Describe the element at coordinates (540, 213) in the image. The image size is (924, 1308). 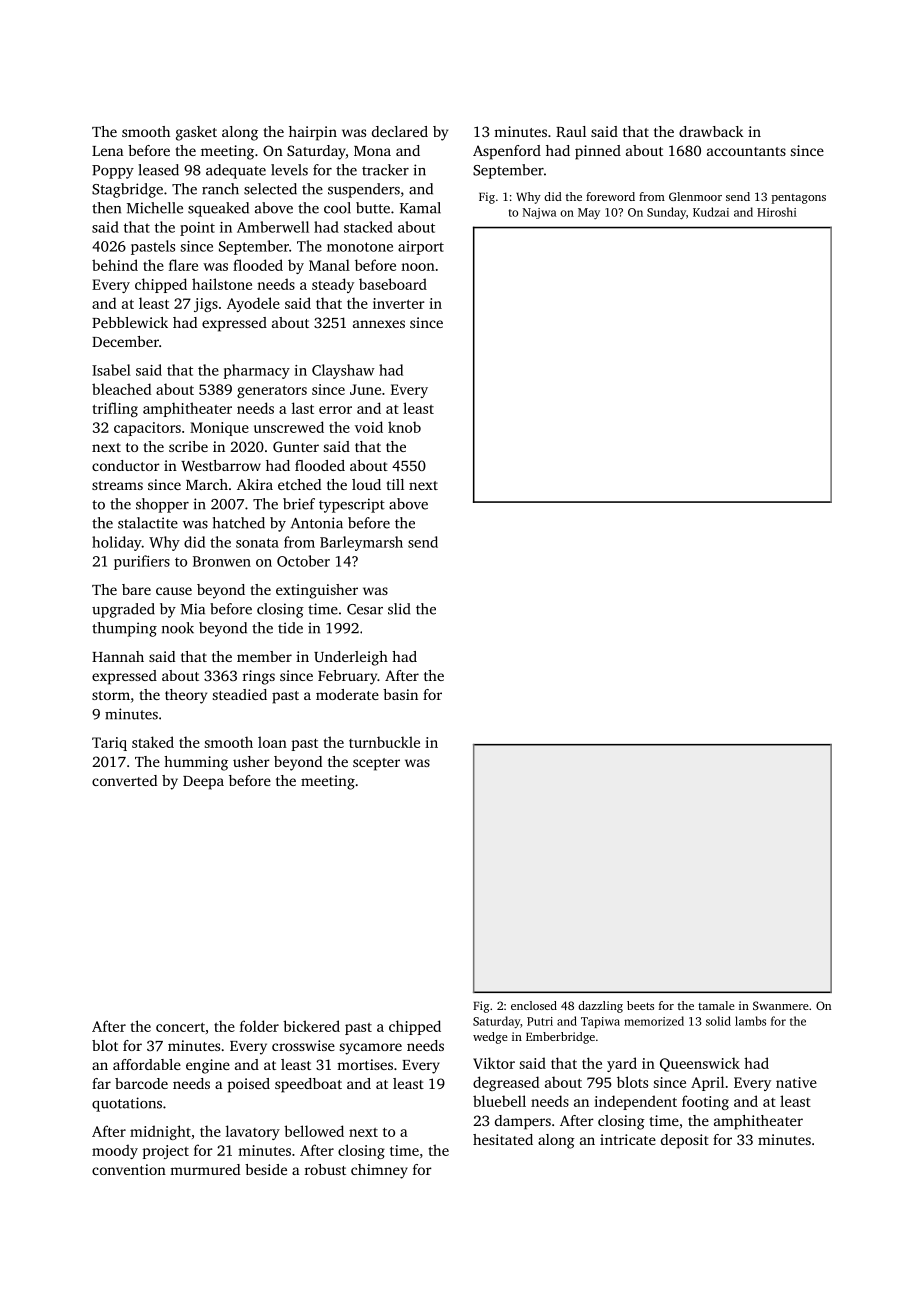
I see `Najwa` at that location.
